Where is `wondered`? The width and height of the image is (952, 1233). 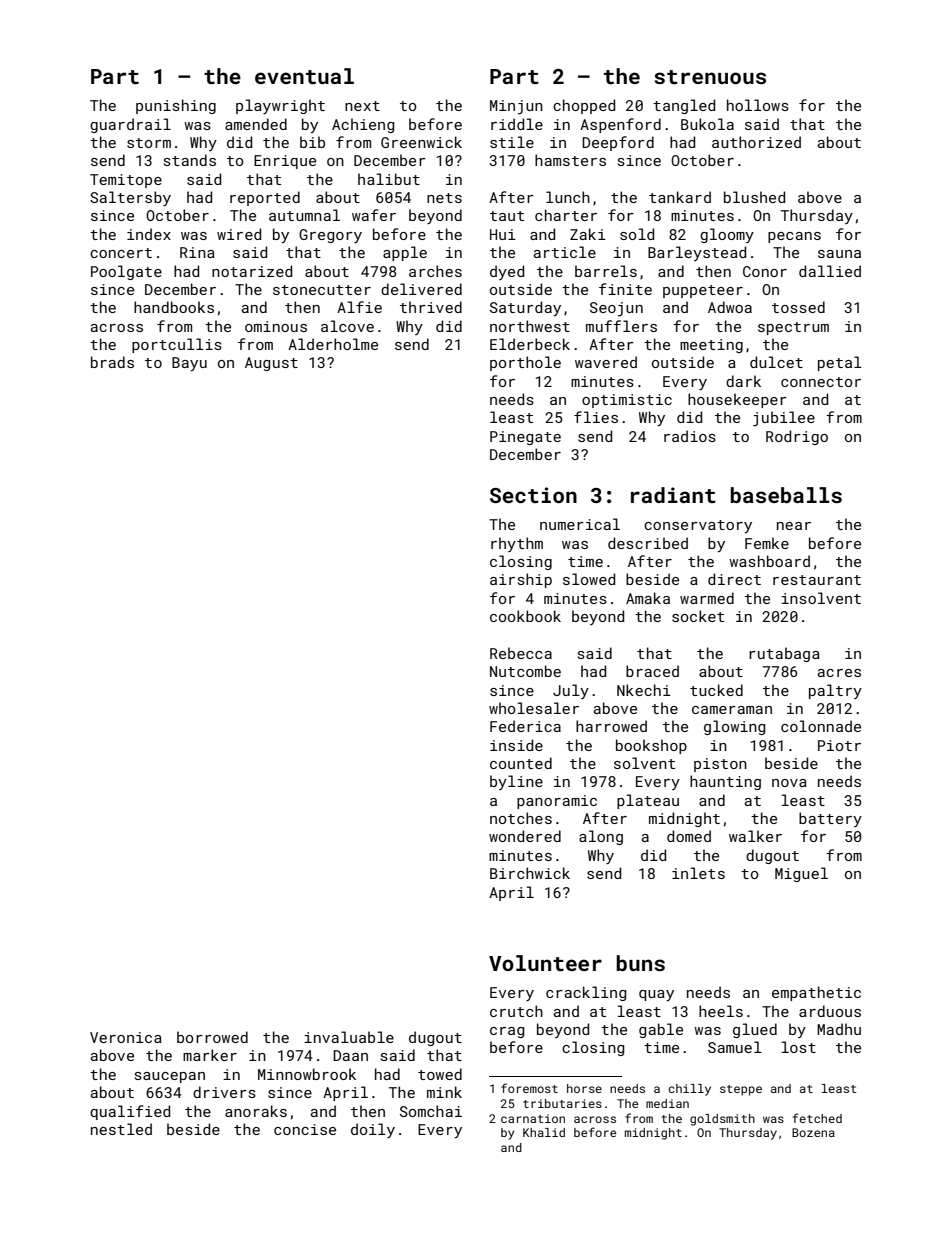 wondered is located at coordinates (525, 836).
